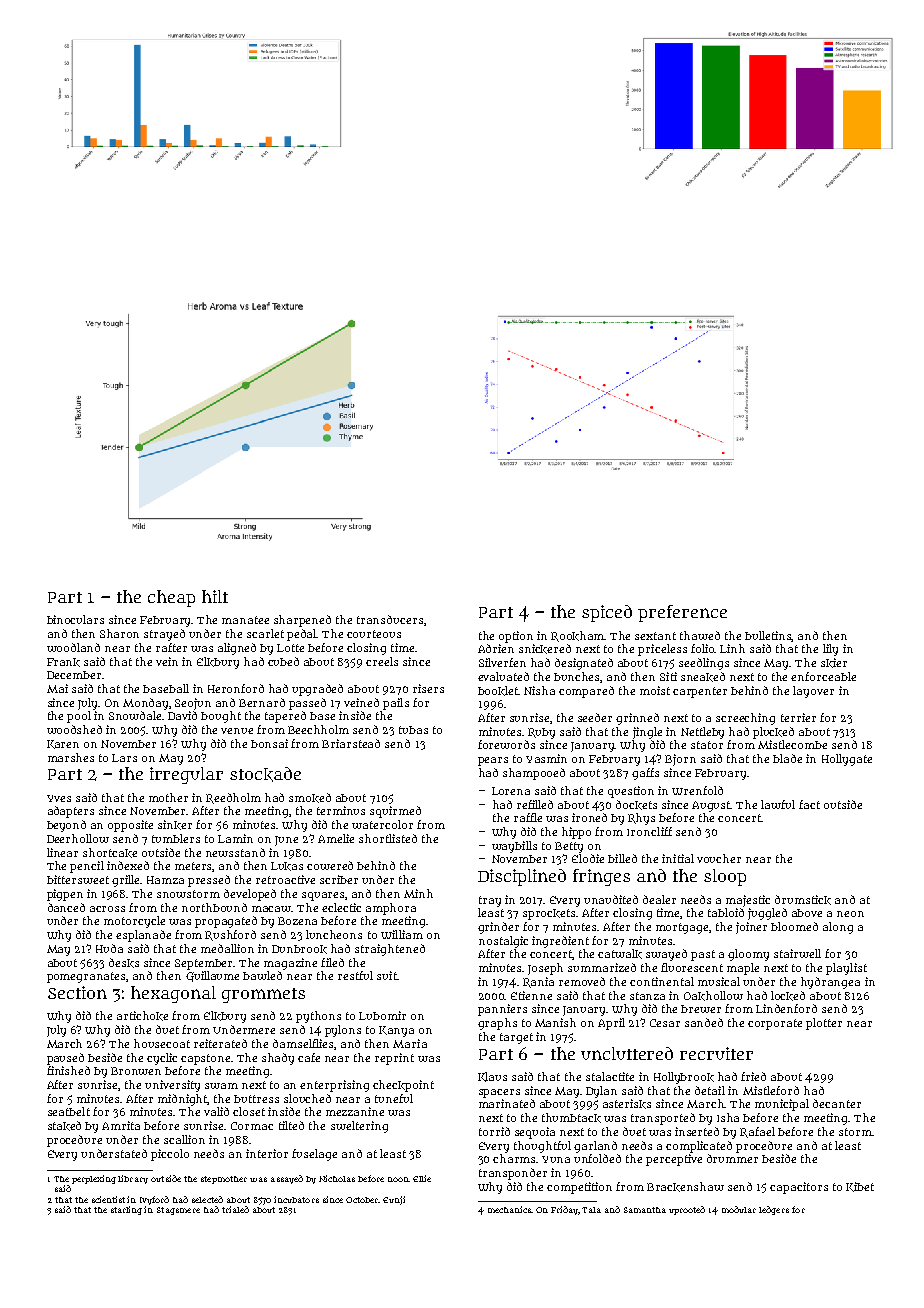 The width and height of the screenshot is (924, 1308). Describe the element at coordinates (528, 817) in the screenshot. I see `raffle` at that location.
